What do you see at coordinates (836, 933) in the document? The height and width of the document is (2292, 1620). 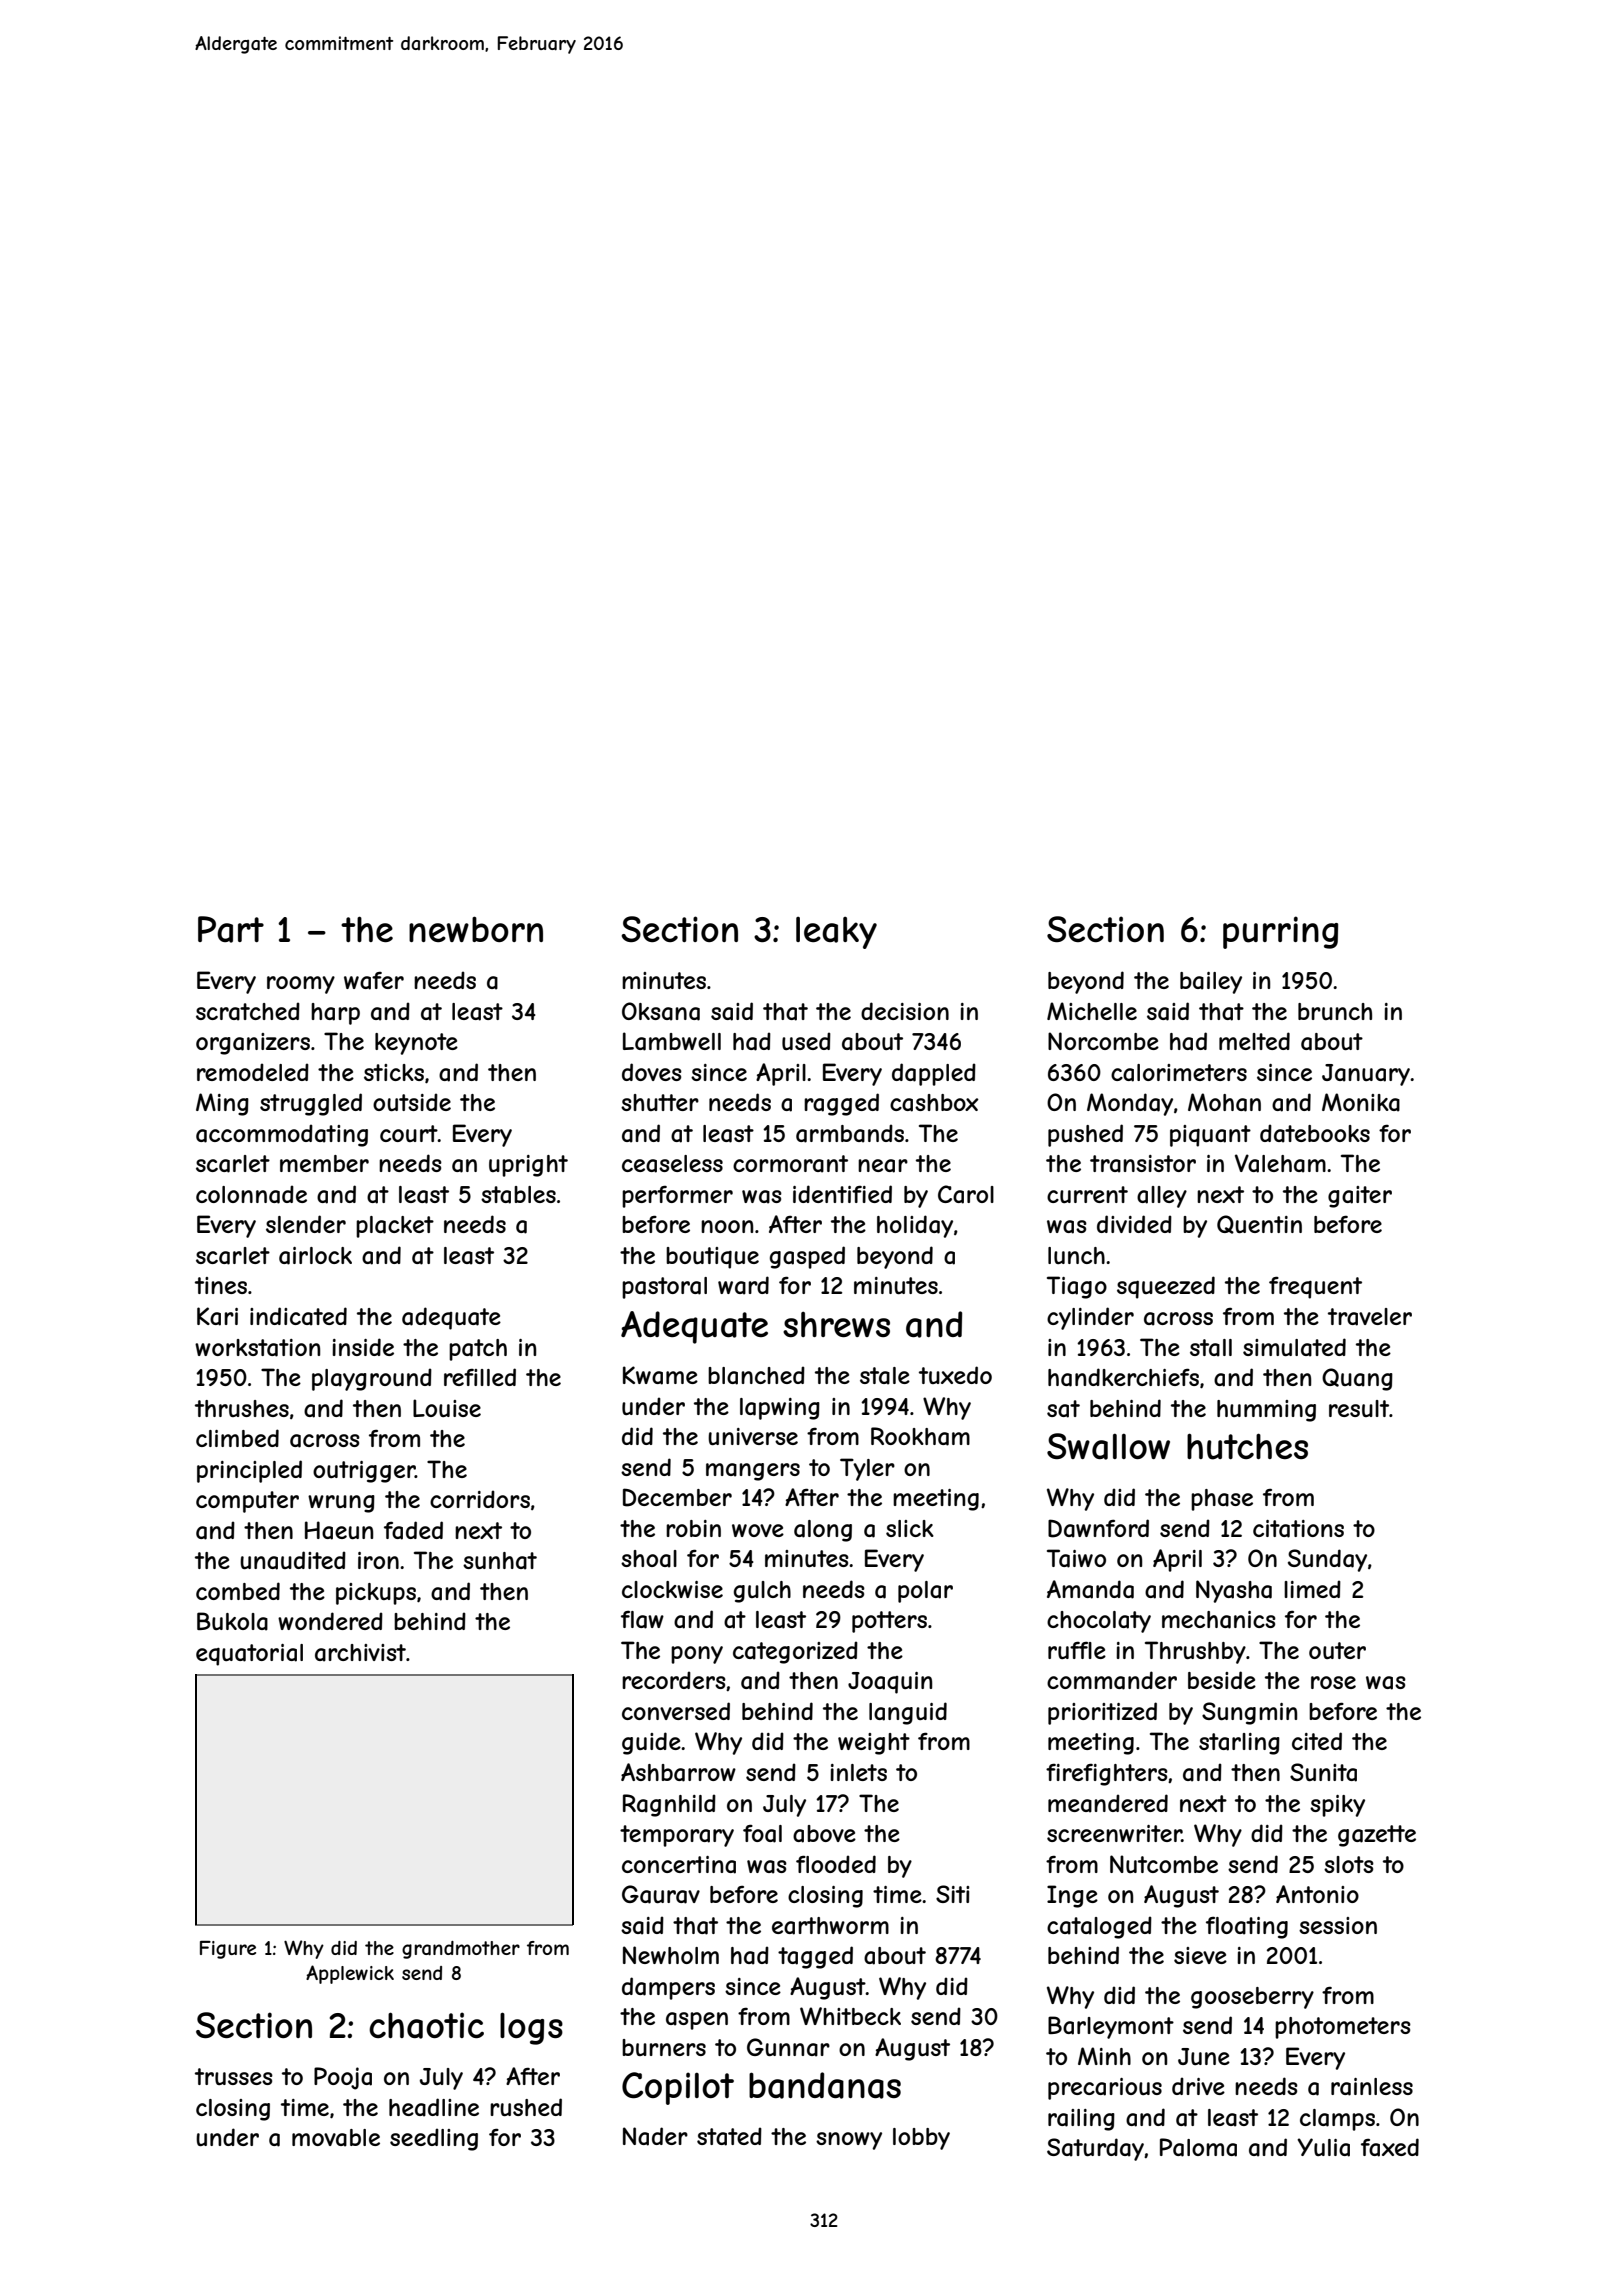 I see `leaky` at bounding box center [836, 933].
